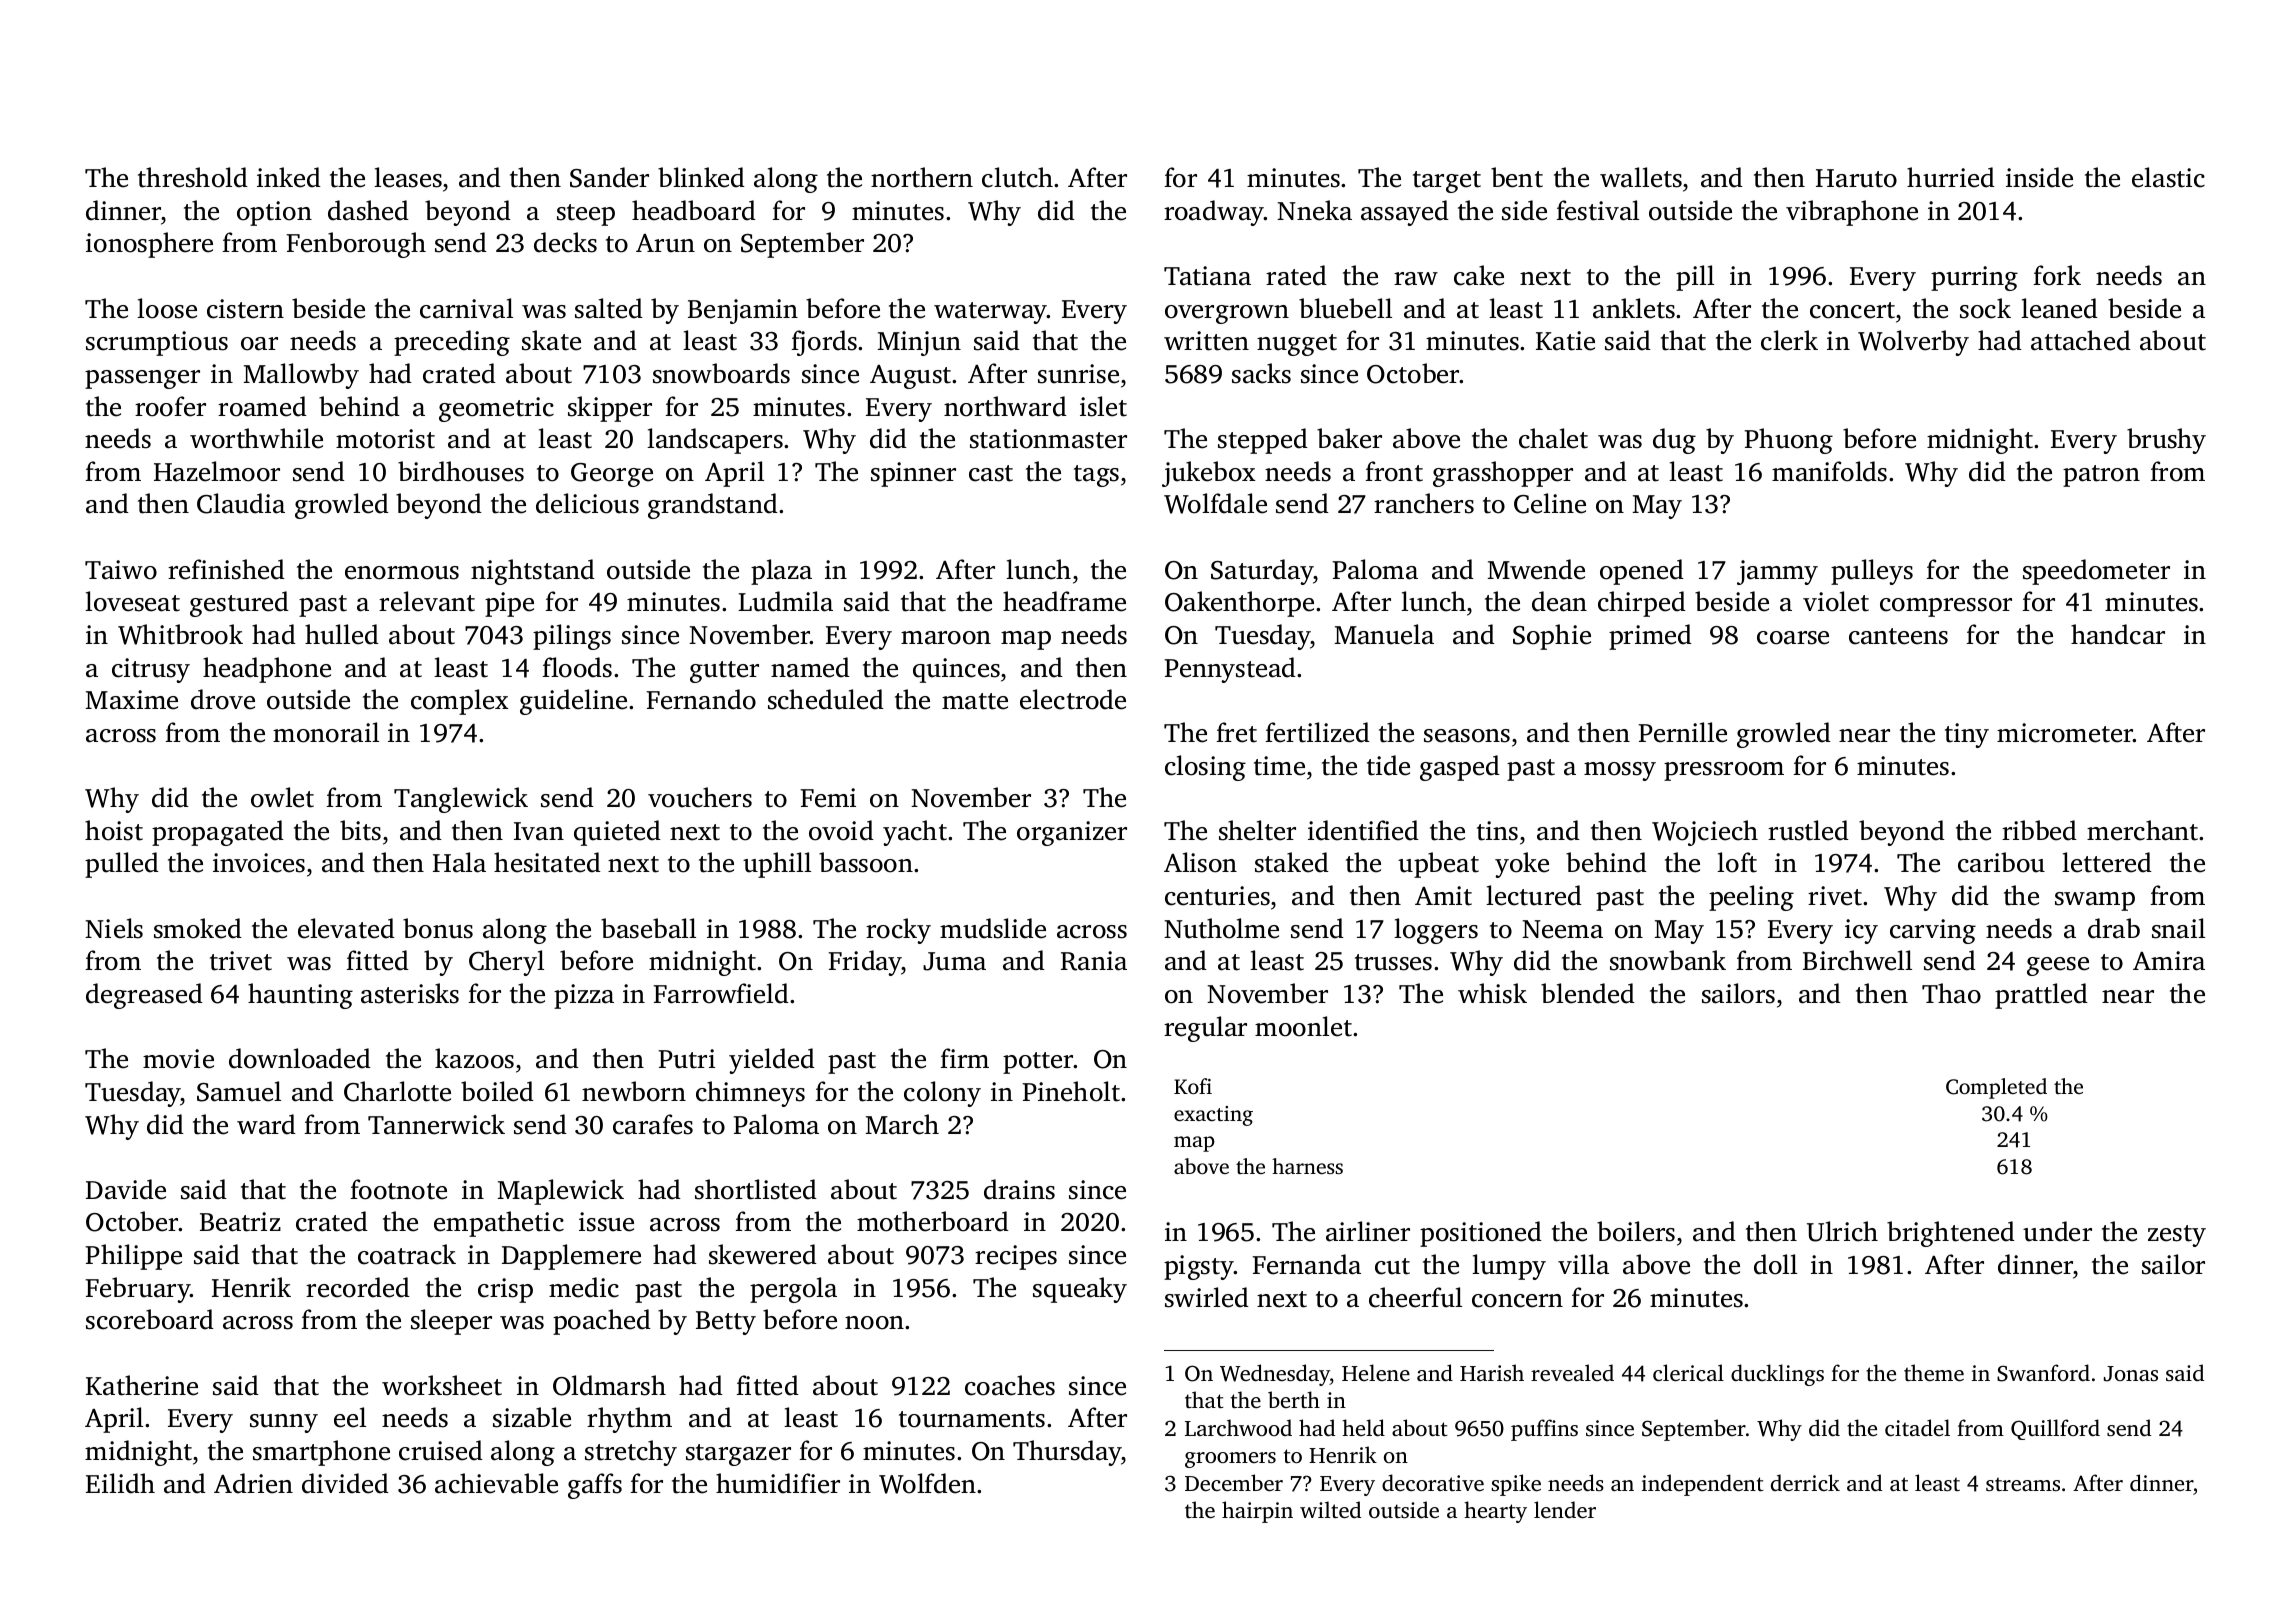 This document has height=1620, width=2292. Describe the element at coordinates (218, 833) in the document. I see `propagated` at that location.
